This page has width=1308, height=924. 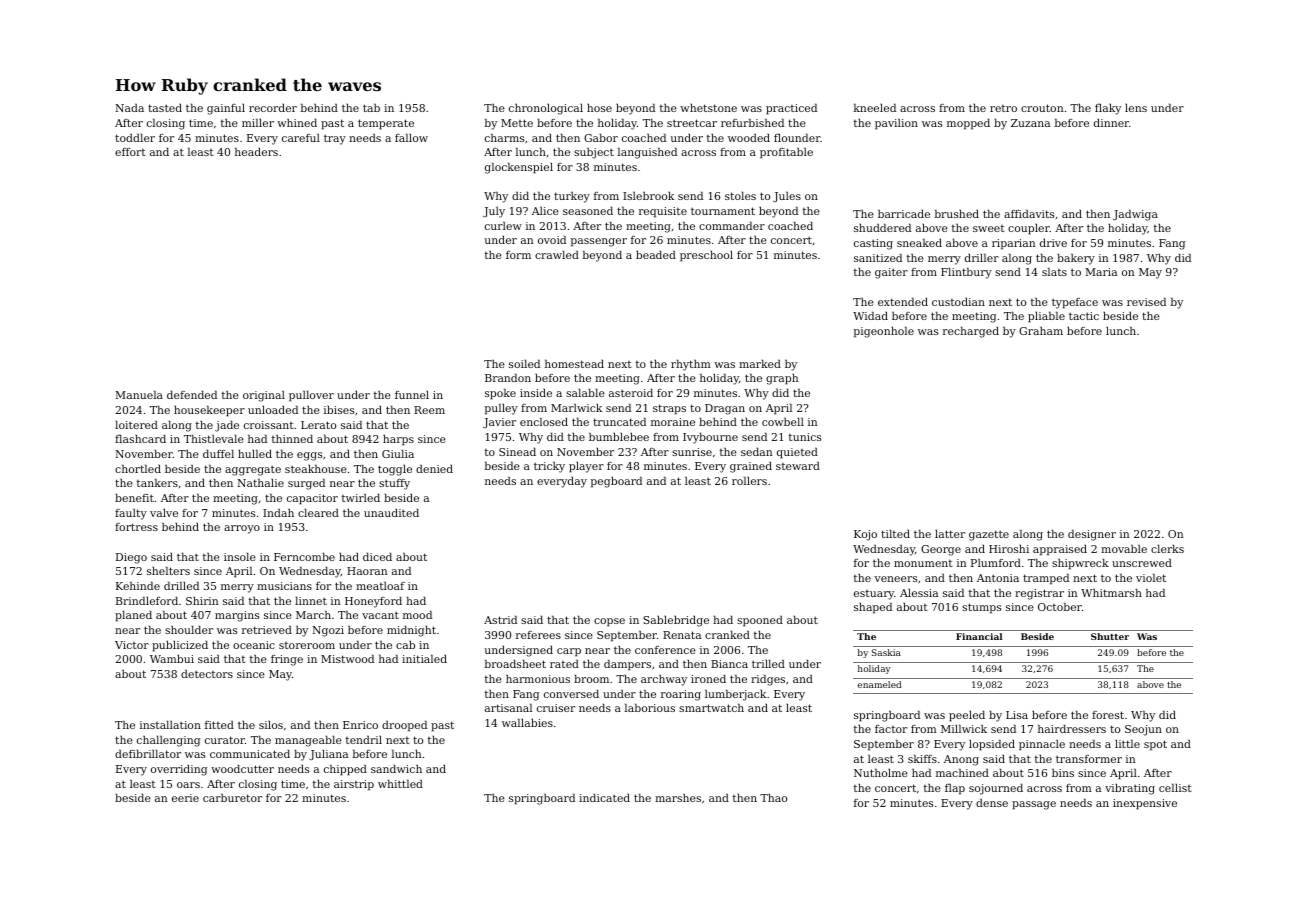 I want to click on chortled, so click(x=138, y=468).
